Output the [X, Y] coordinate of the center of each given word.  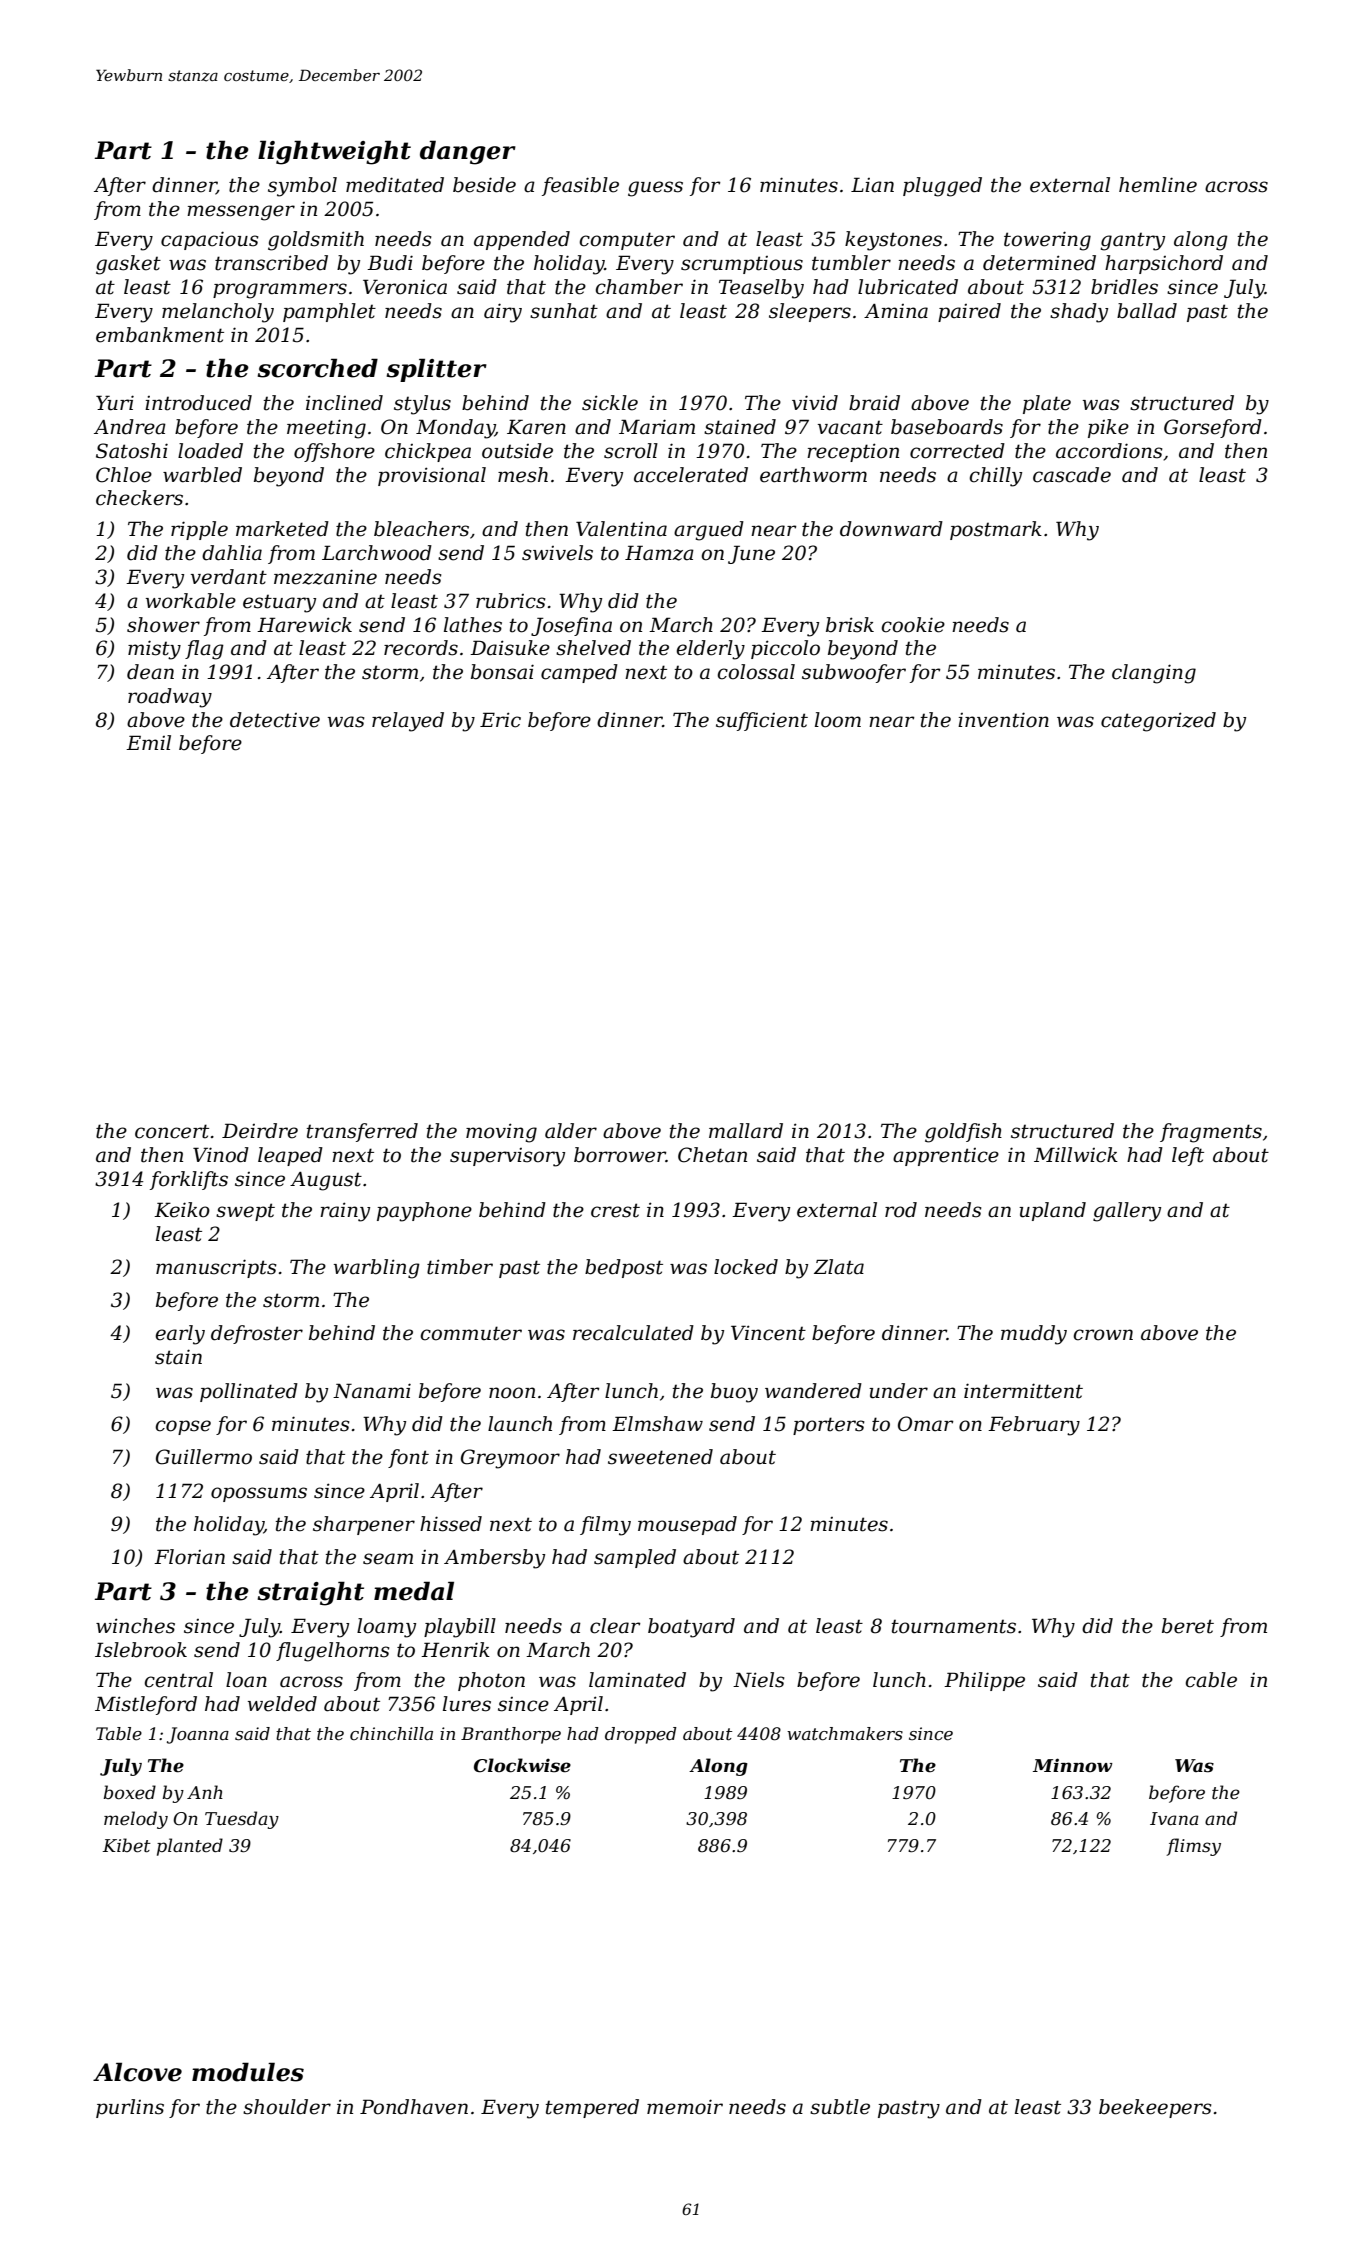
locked [746, 1267]
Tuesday [242, 1820]
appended [522, 240]
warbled [202, 475]
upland [1052, 1211]
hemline [1158, 185]
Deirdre [260, 1131]
